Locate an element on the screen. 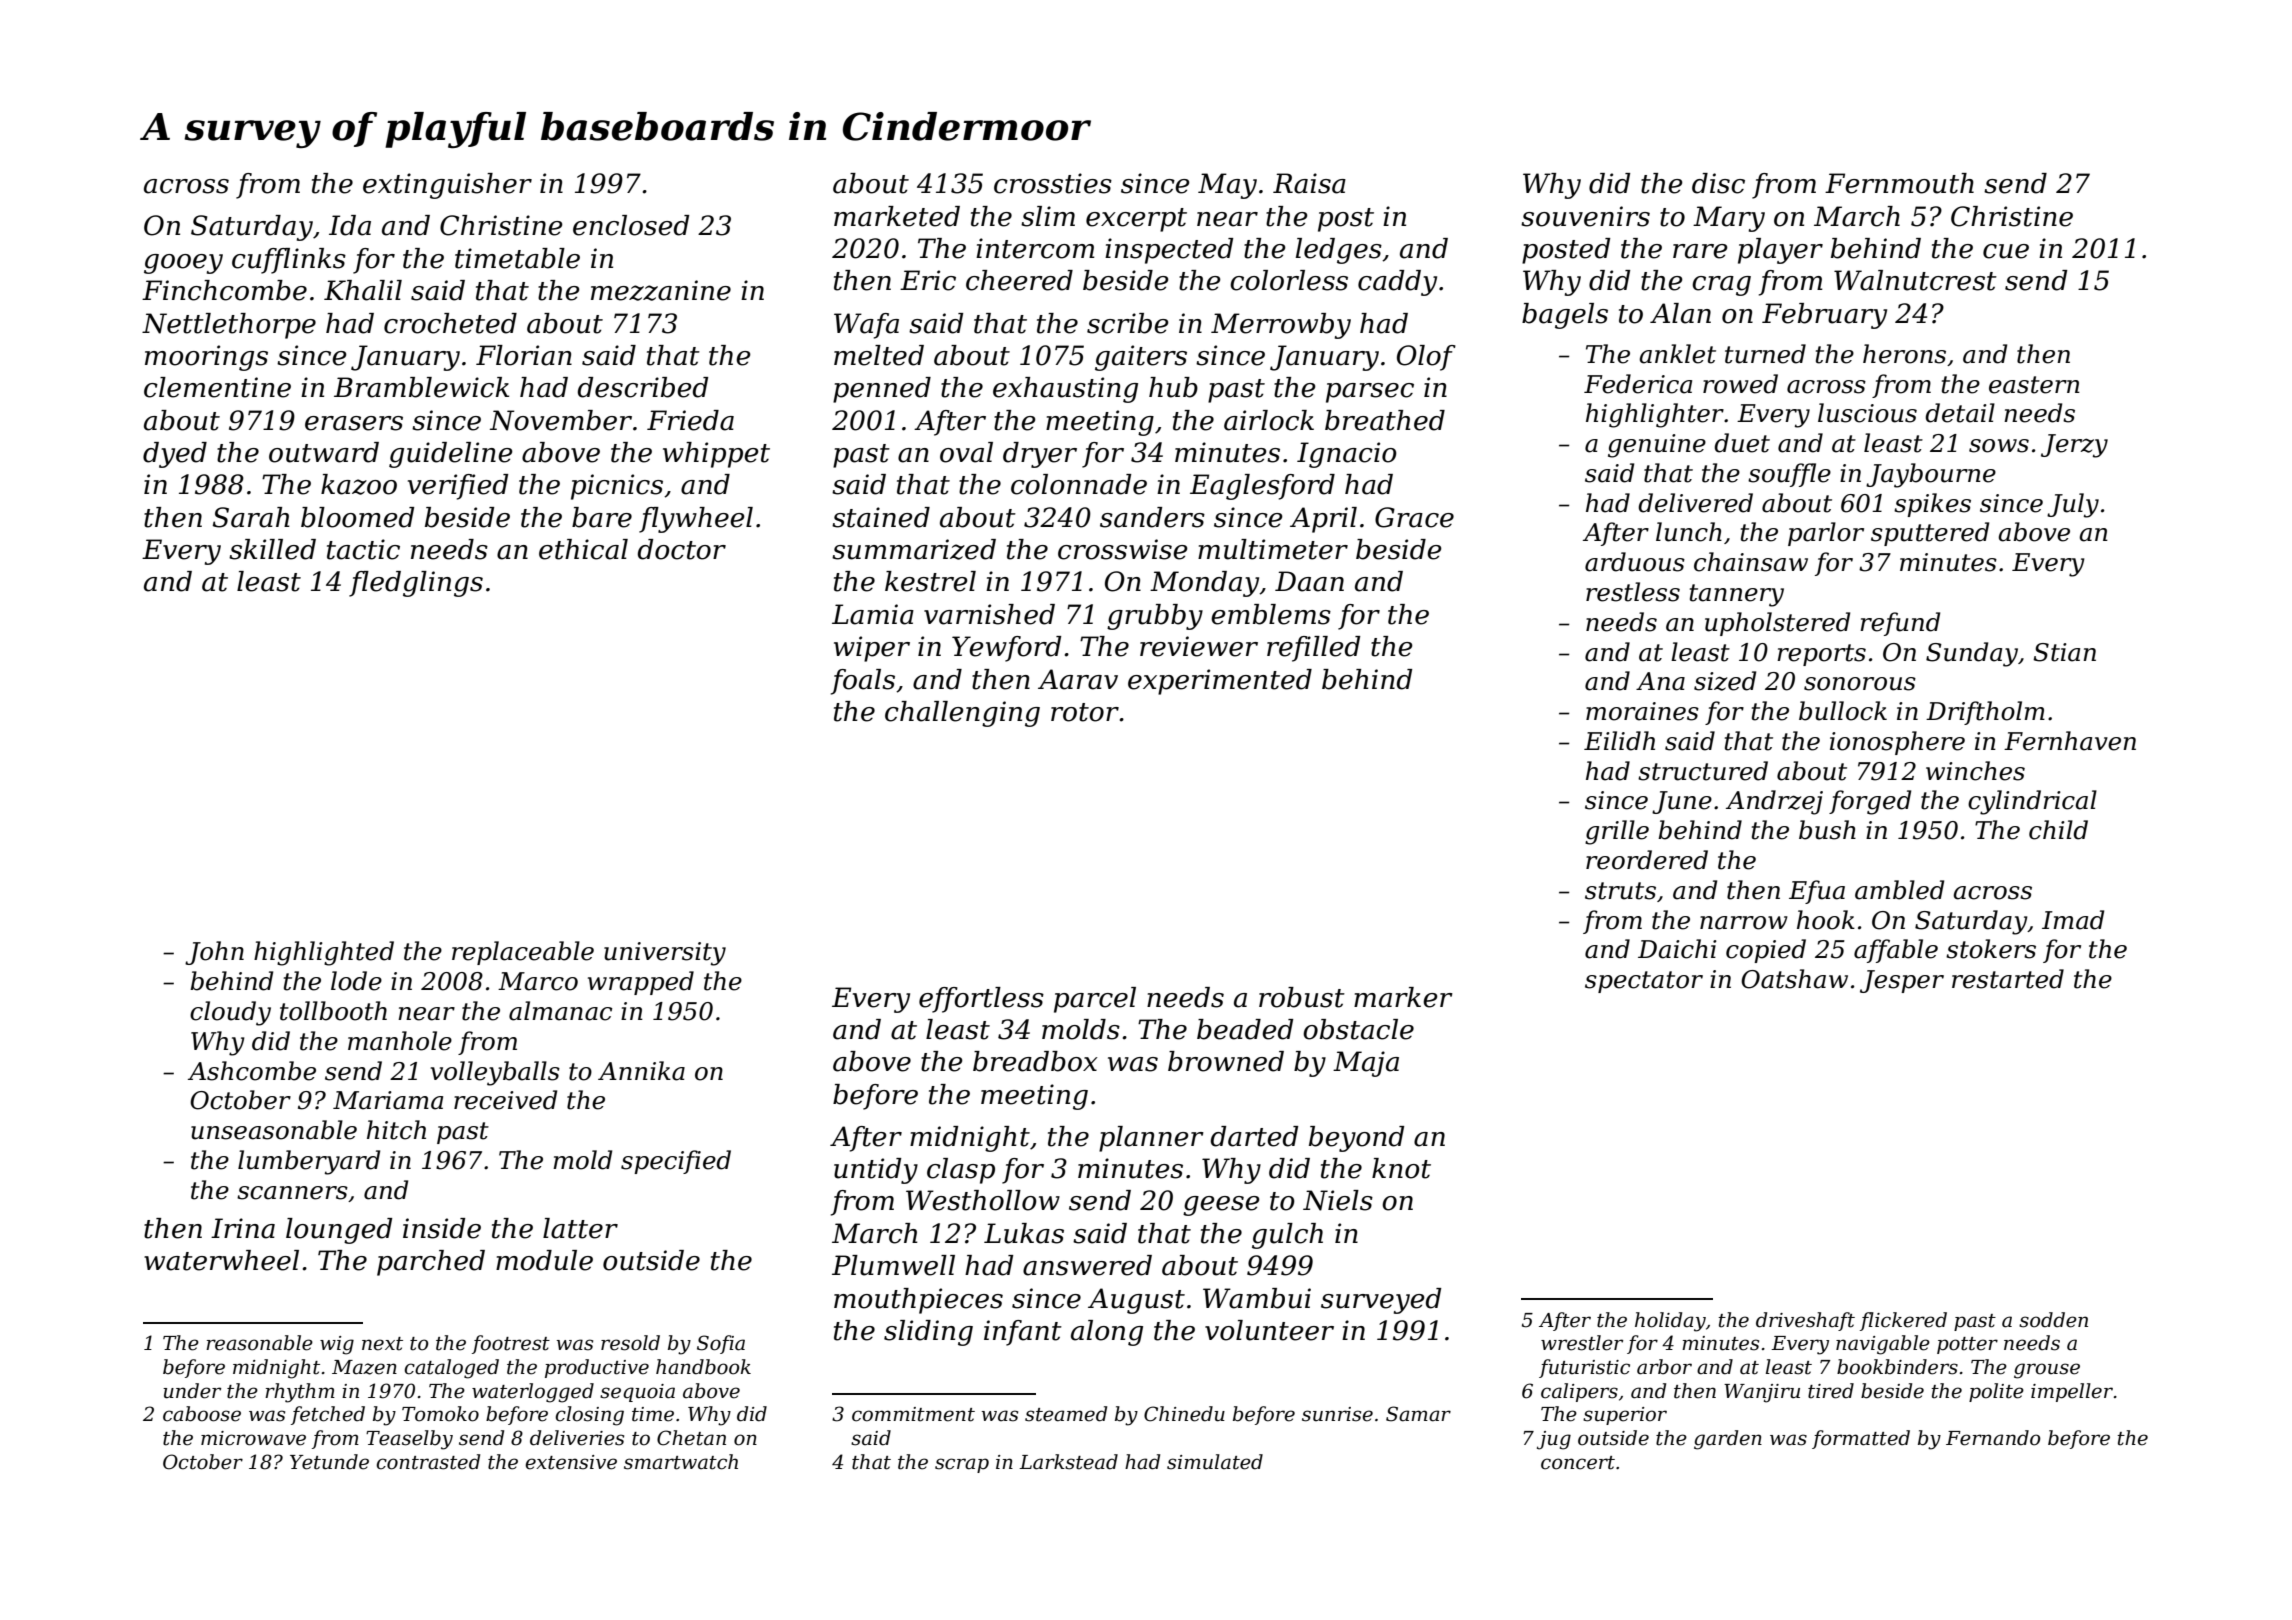 The width and height of the screenshot is (2292, 1620). fledglings is located at coordinates (416, 584).
